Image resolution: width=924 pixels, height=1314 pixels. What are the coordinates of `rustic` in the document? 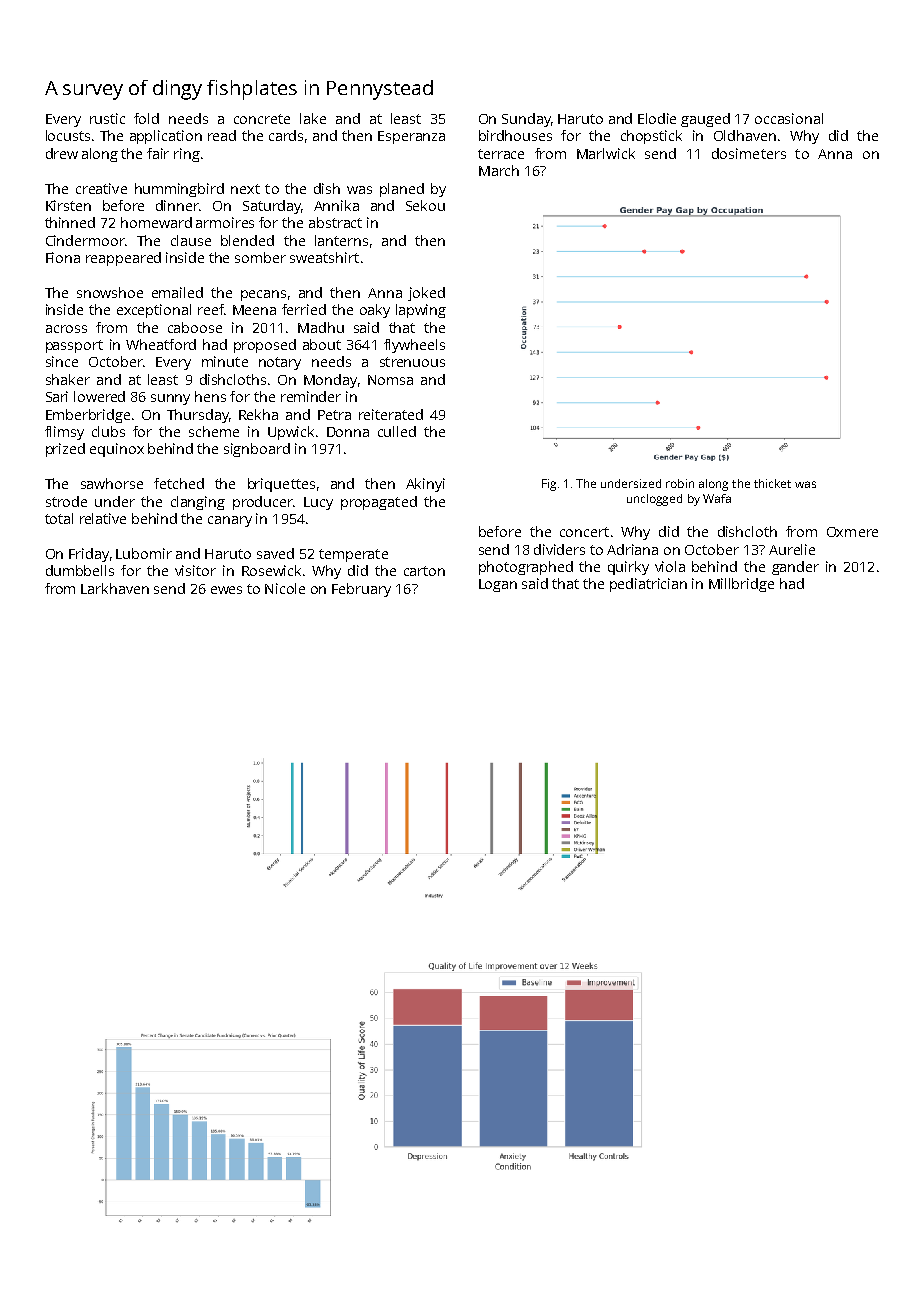 It's located at (107, 118).
